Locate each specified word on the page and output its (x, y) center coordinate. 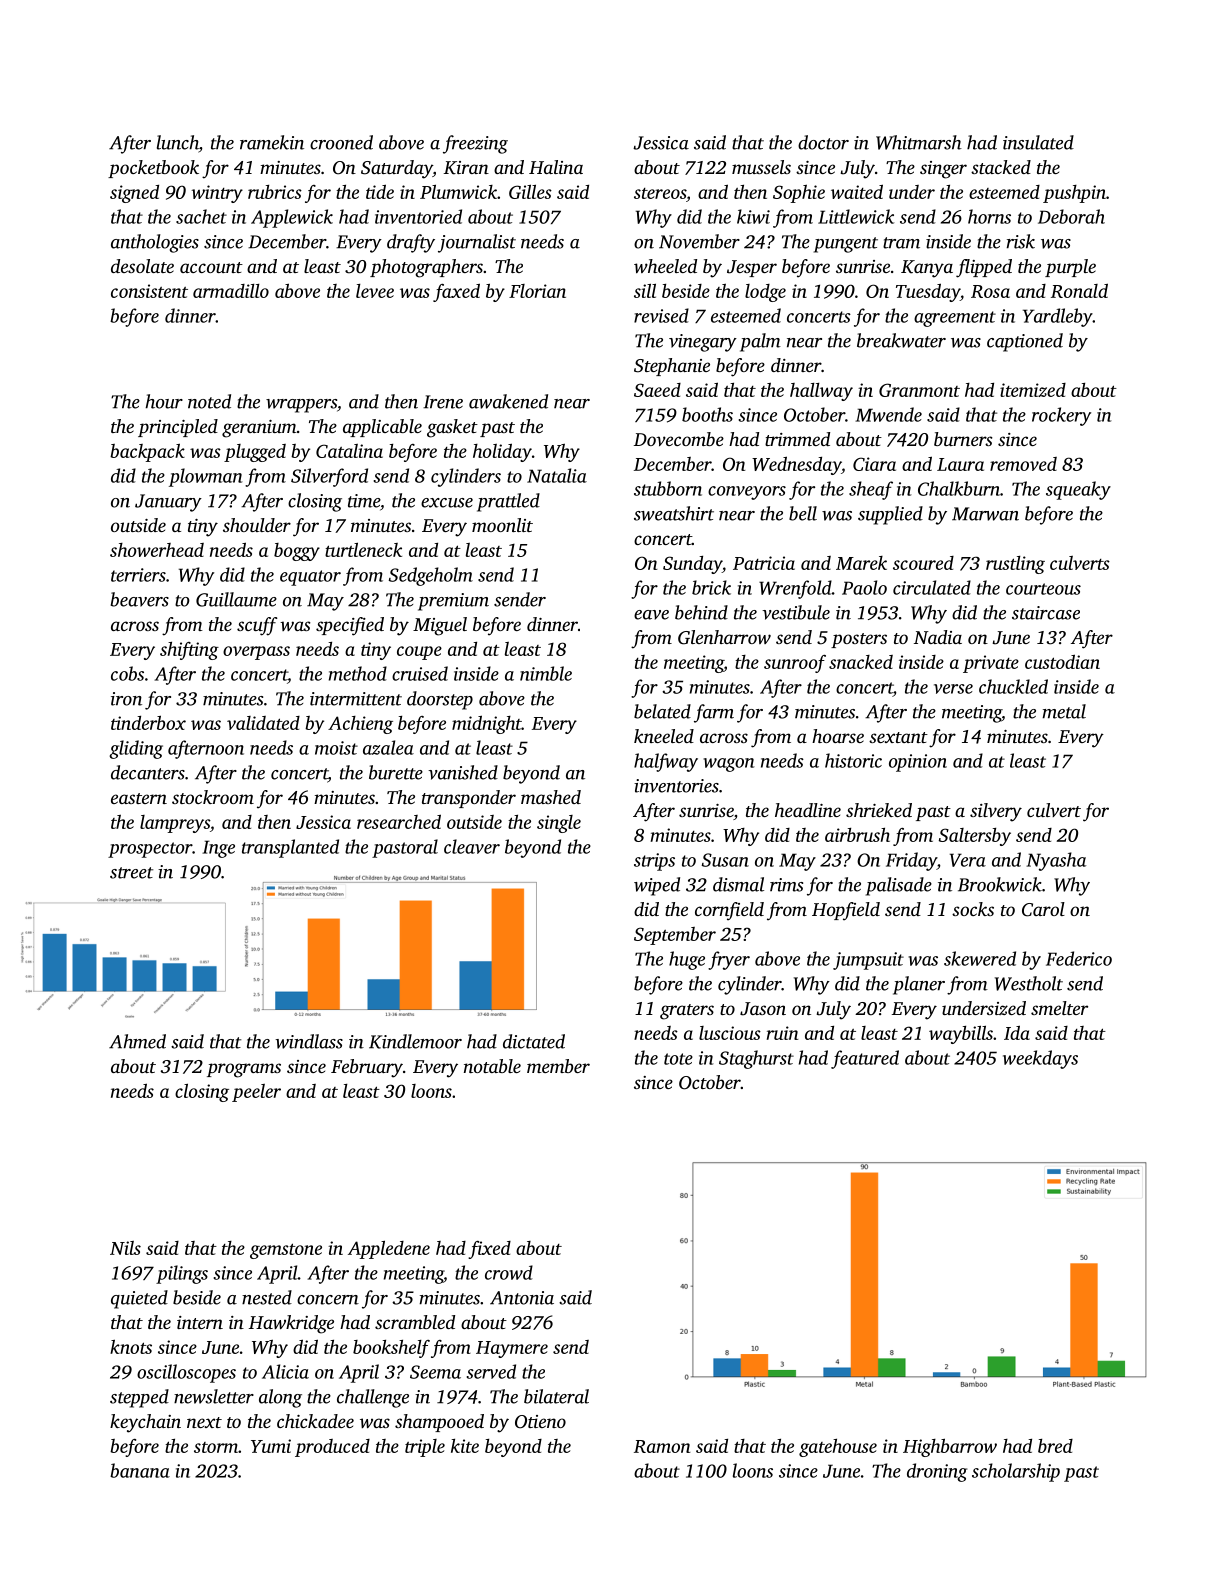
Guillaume (236, 599)
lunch (178, 142)
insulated (1038, 142)
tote (678, 1059)
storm (216, 1447)
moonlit (502, 525)
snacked (861, 662)
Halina (556, 167)
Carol (1043, 909)
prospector (150, 850)
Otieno (540, 1422)
